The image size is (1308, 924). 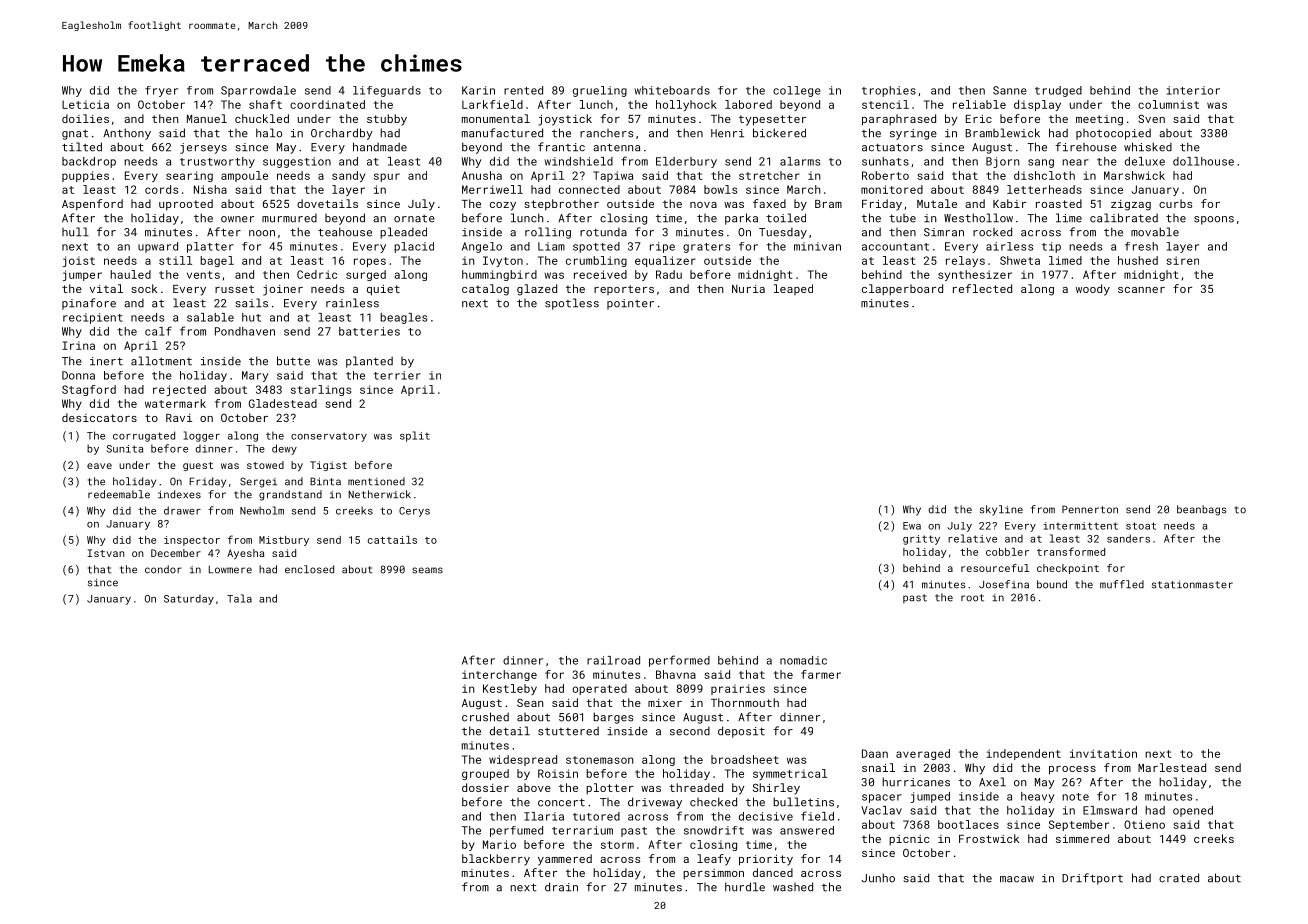 What do you see at coordinates (210, 317) in the screenshot?
I see `salable` at bounding box center [210, 317].
